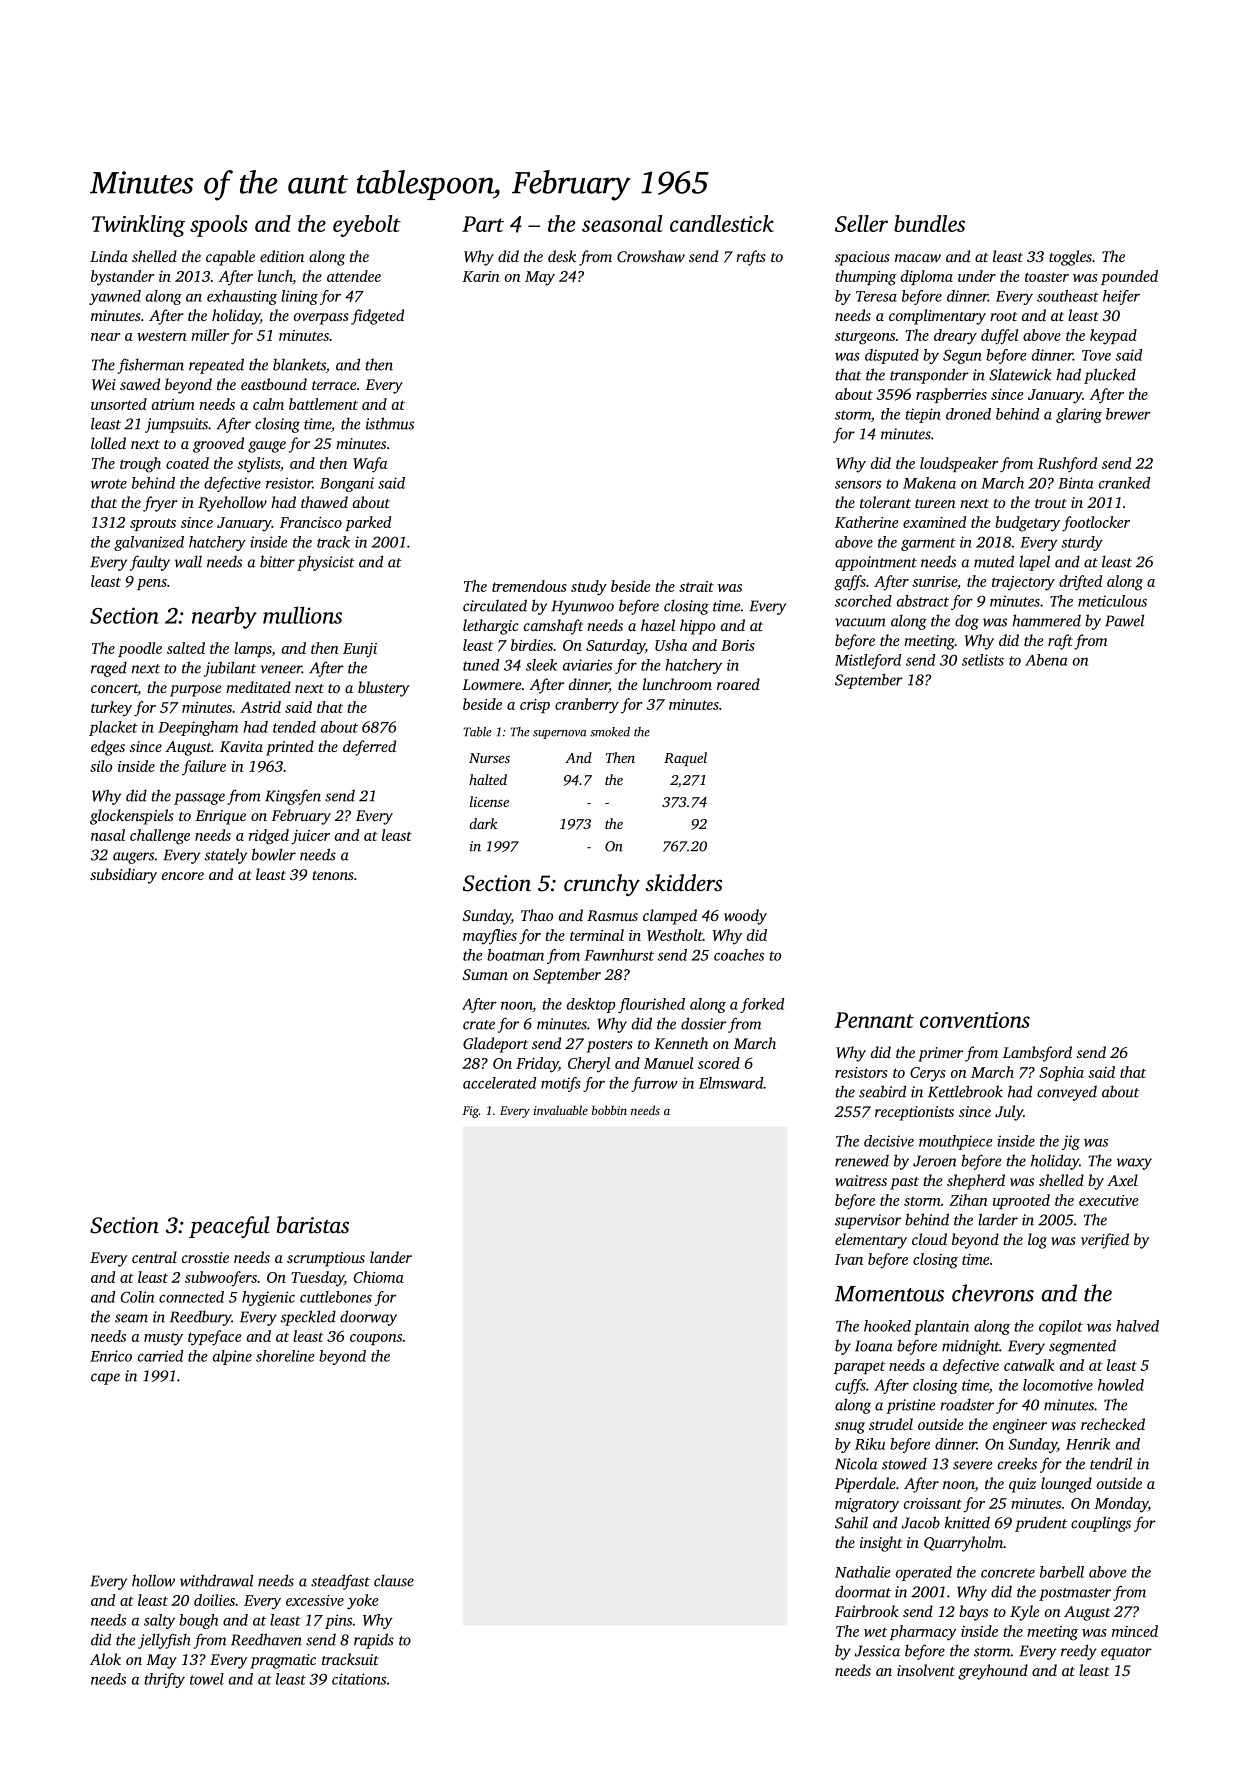 This page has width=1250, height=1768. Describe the element at coordinates (1124, 483) in the page. I see `cranked` at that location.
